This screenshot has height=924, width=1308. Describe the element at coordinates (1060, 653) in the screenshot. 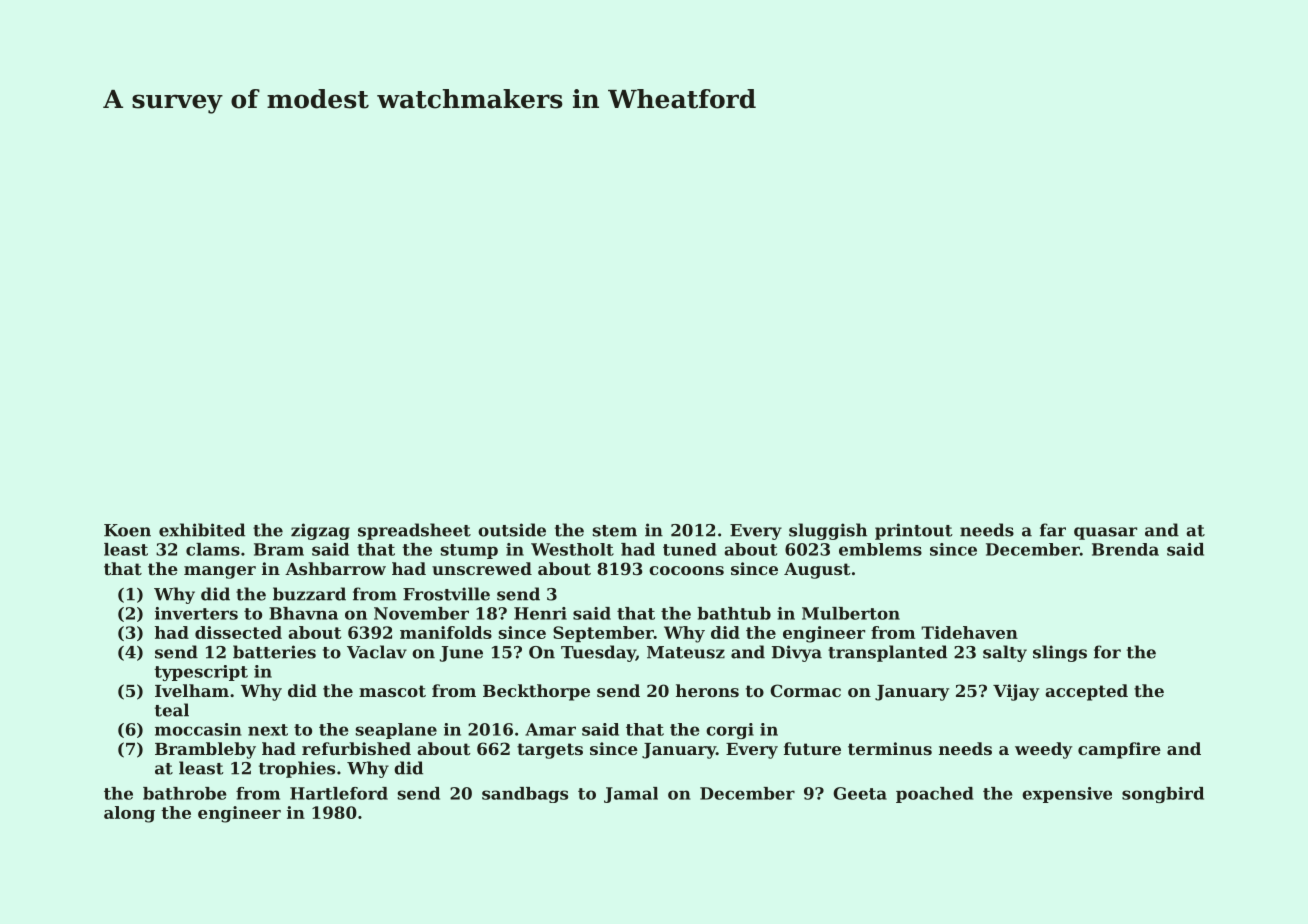

I see `slings` at that location.
